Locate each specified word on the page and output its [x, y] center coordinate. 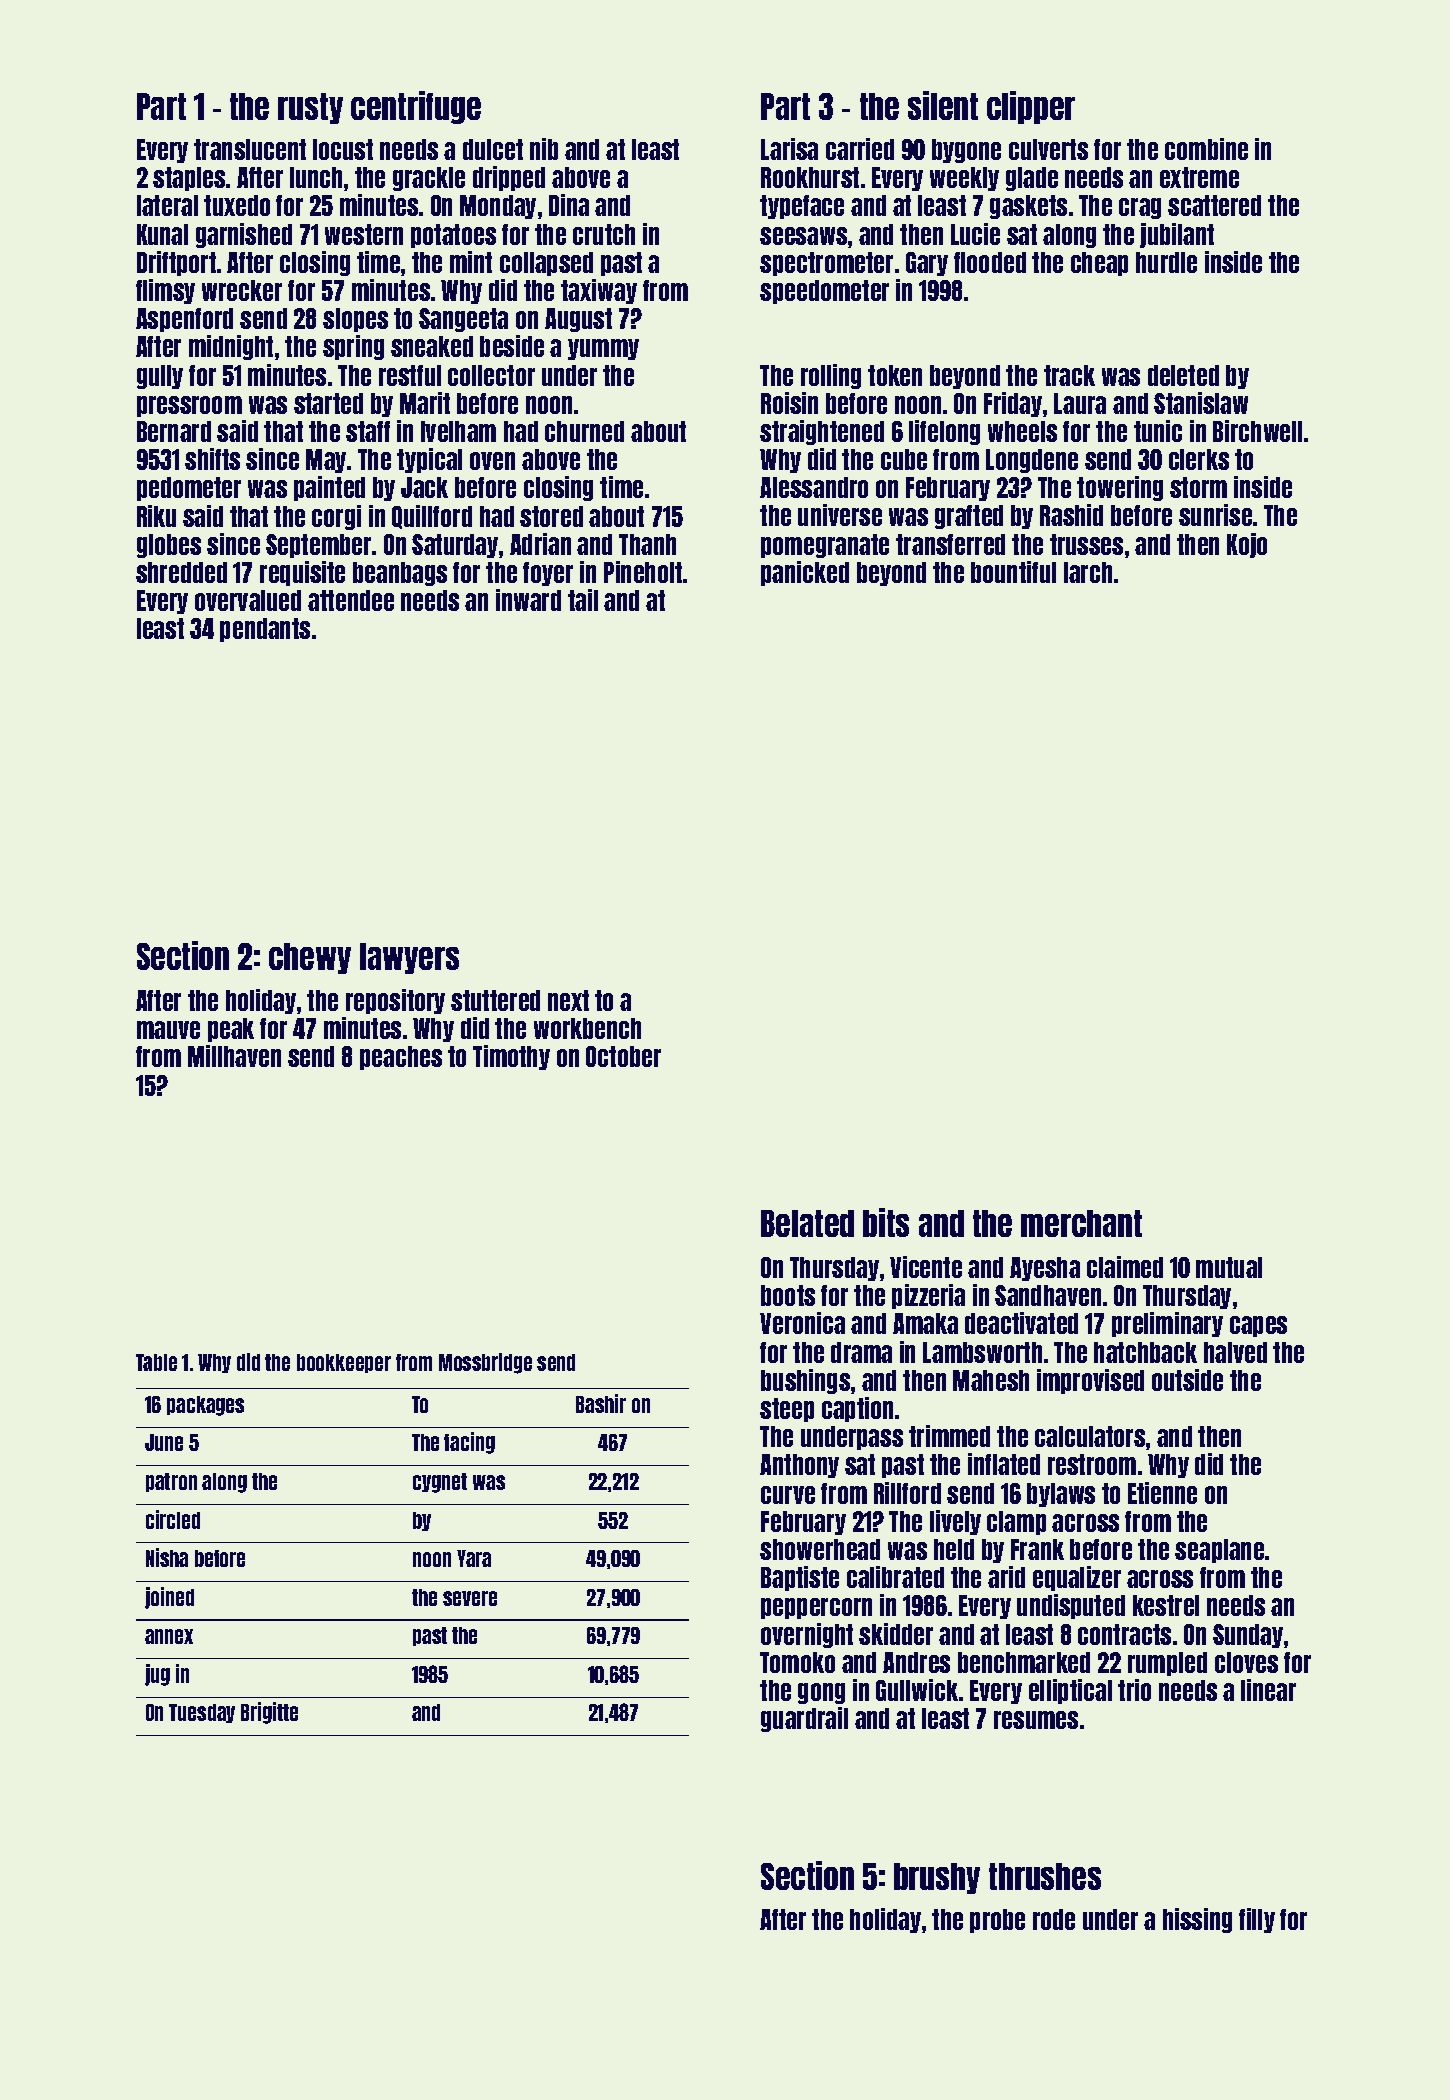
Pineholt [643, 572]
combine [1206, 149]
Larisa [789, 149]
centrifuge [416, 107]
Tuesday [202, 1713]
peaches [401, 1058]
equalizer [1077, 1578]
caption [857, 1409]
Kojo [1247, 545]
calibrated [895, 1577]
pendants [265, 630]
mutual [1229, 1267]
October [623, 1056]
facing [469, 1443]
